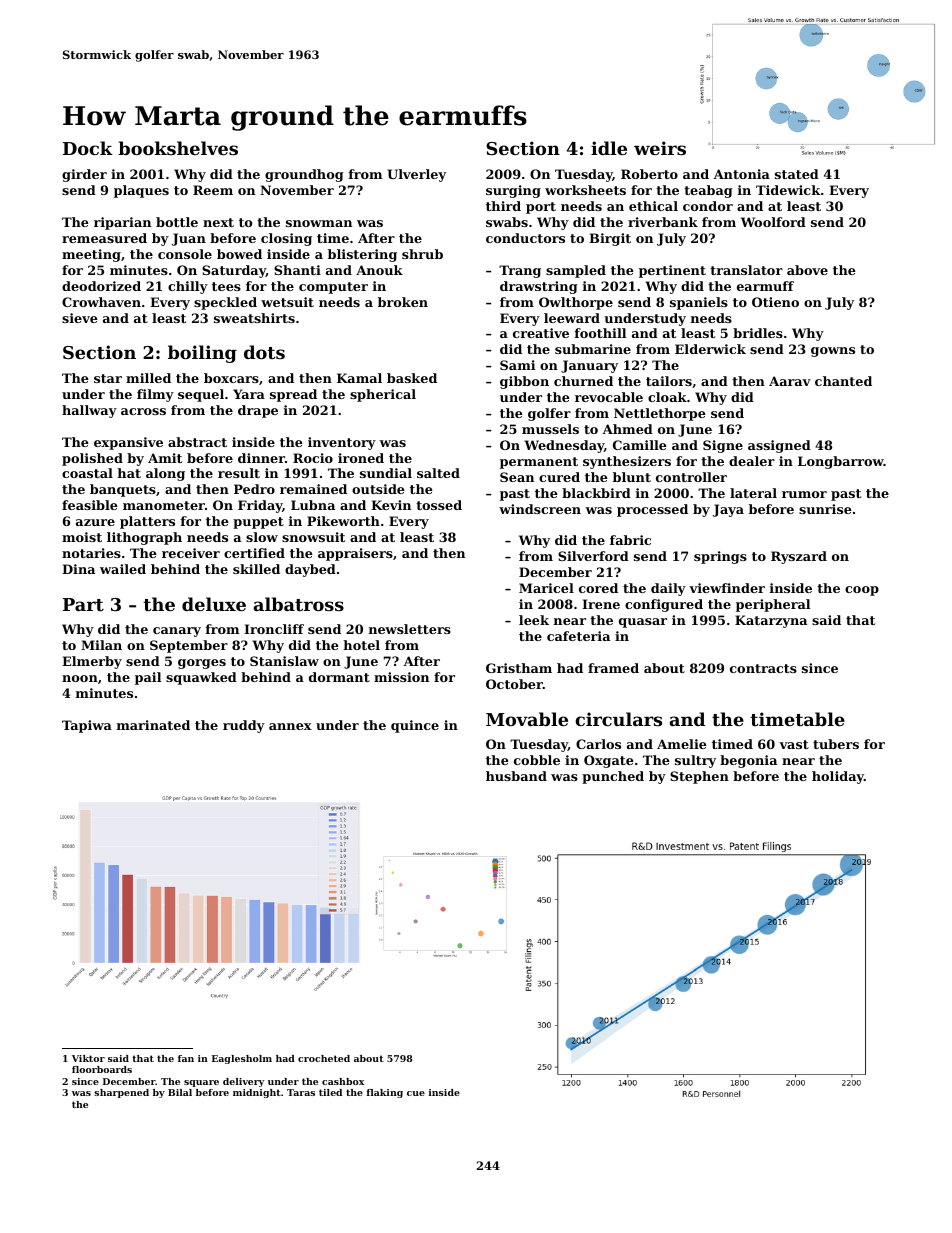 The width and height of the screenshot is (952, 1233). I want to click on Dock, so click(88, 148).
